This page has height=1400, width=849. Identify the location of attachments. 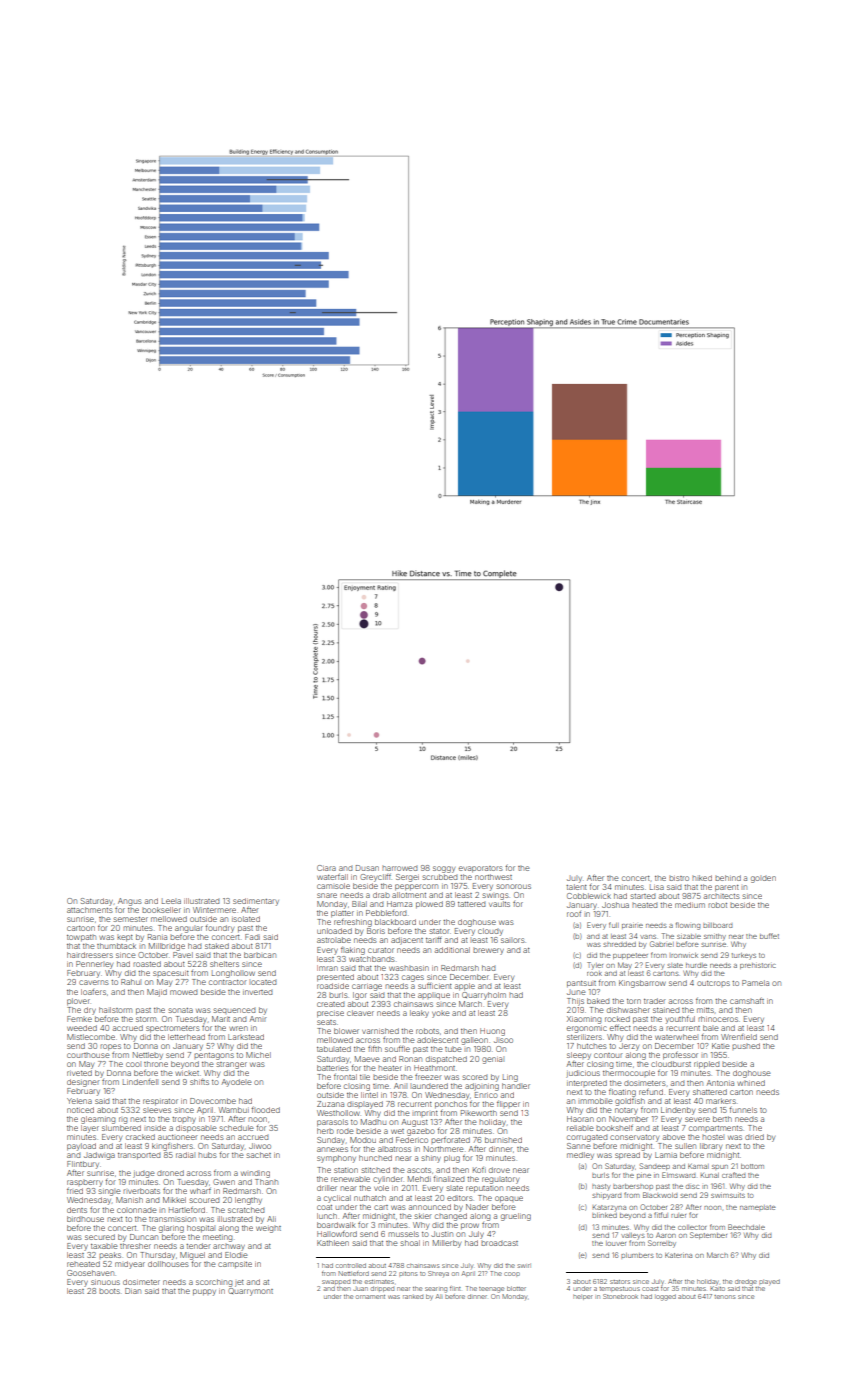
(90, 910).
